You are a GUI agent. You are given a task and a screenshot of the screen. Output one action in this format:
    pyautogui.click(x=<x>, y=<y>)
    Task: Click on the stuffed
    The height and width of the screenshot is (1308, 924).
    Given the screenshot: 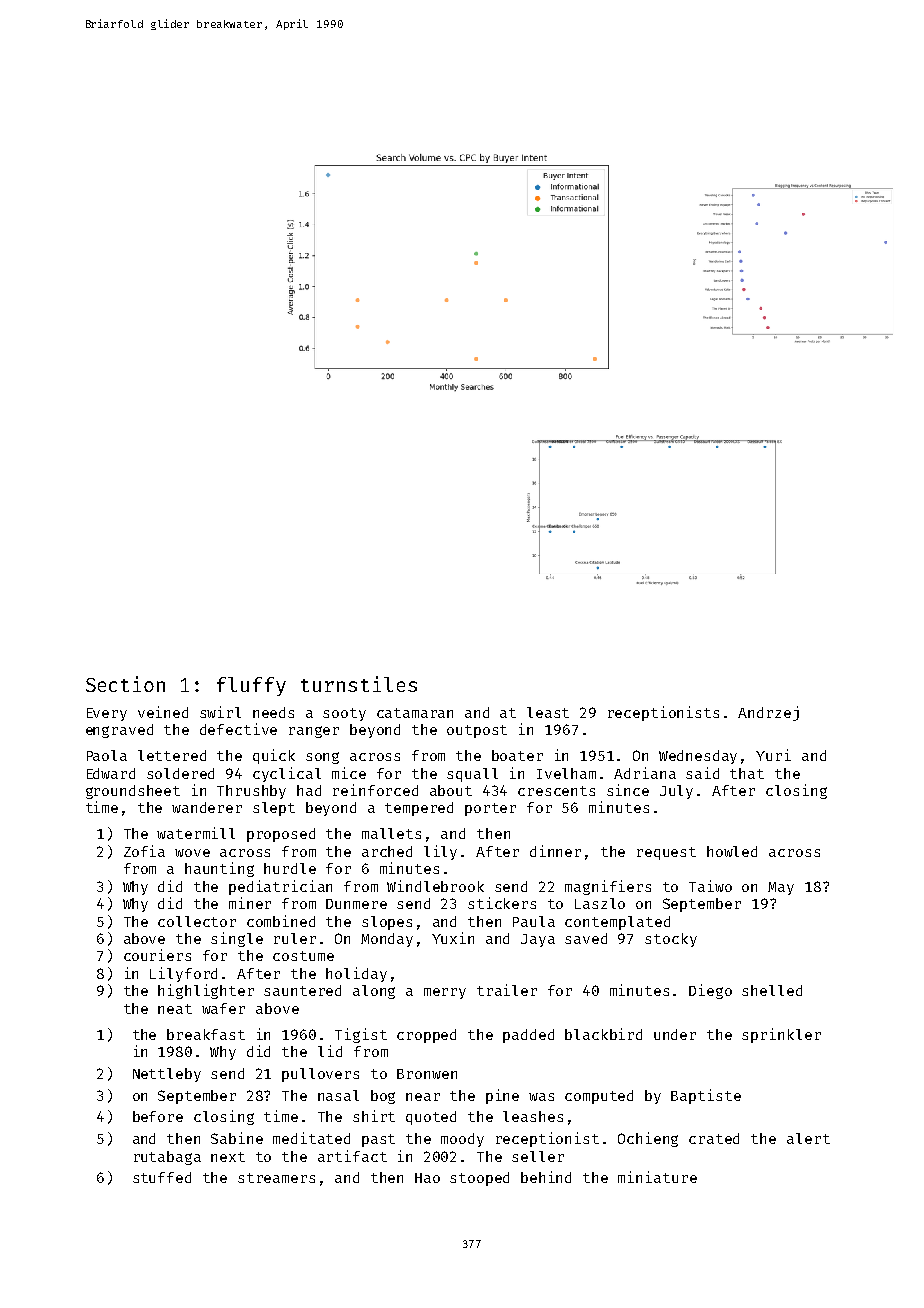 What is the action you would take?
    pyautogui.click(x=162, y=1177)
